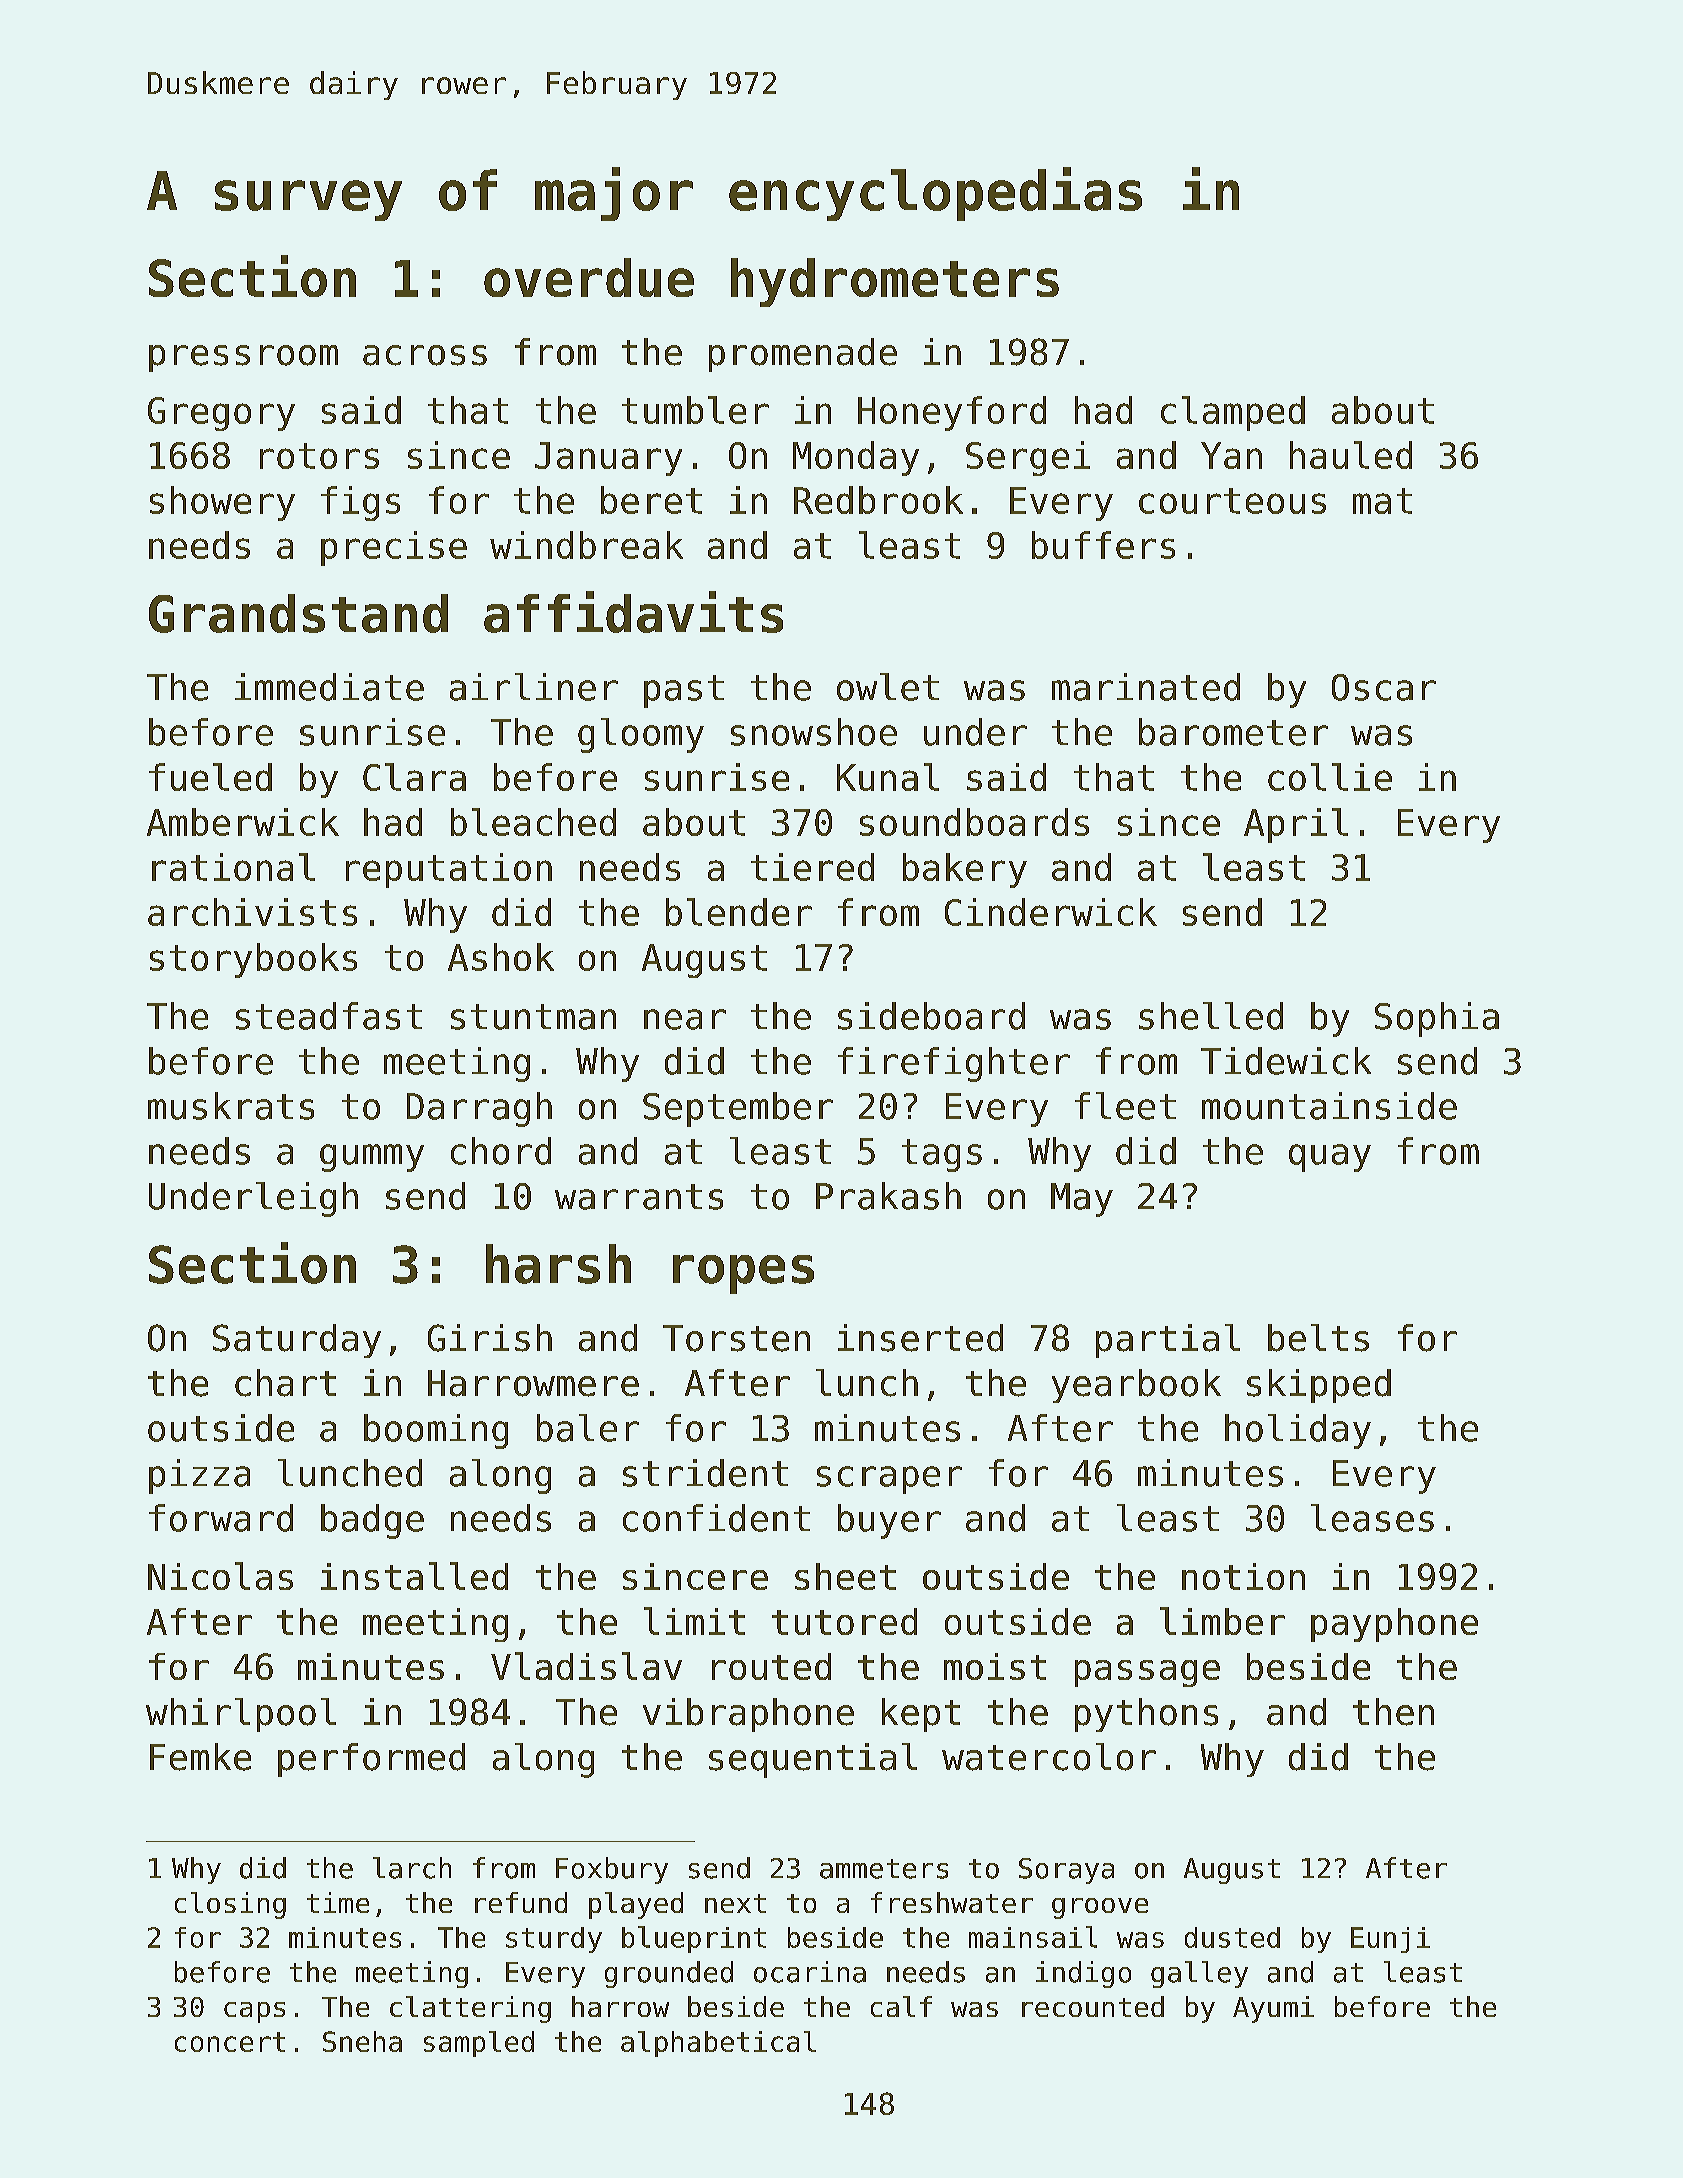 The width and height of the page is (1683, 2178). Describe the element at coordinates (895, 282) in the page. I see `hydrometers` at that location.
